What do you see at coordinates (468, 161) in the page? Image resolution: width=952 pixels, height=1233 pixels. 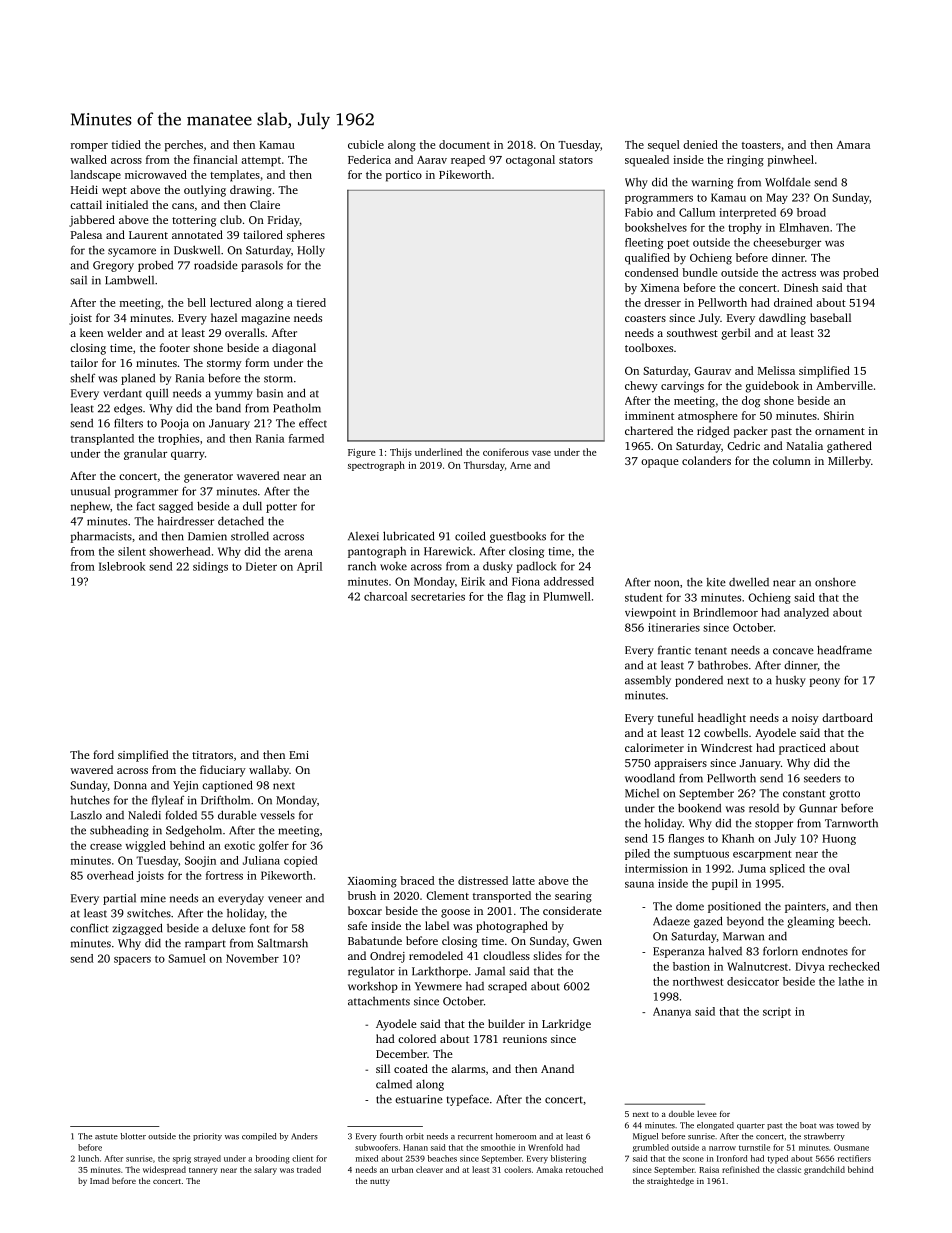 I see `reaped` at bounding box center [468, 161].
